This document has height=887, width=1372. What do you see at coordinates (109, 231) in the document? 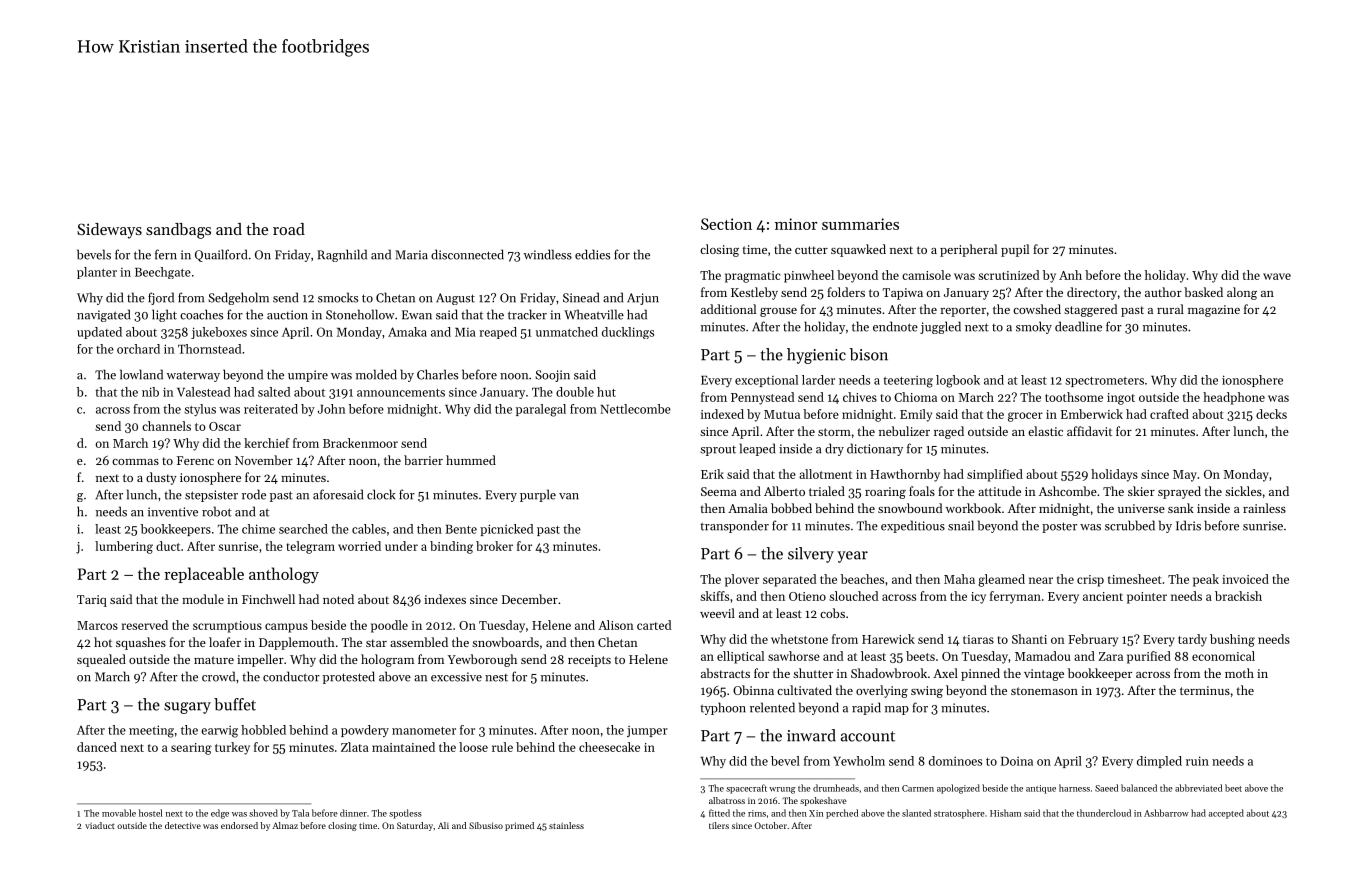
I see `Sideways` at bounding box center [109, 231].
